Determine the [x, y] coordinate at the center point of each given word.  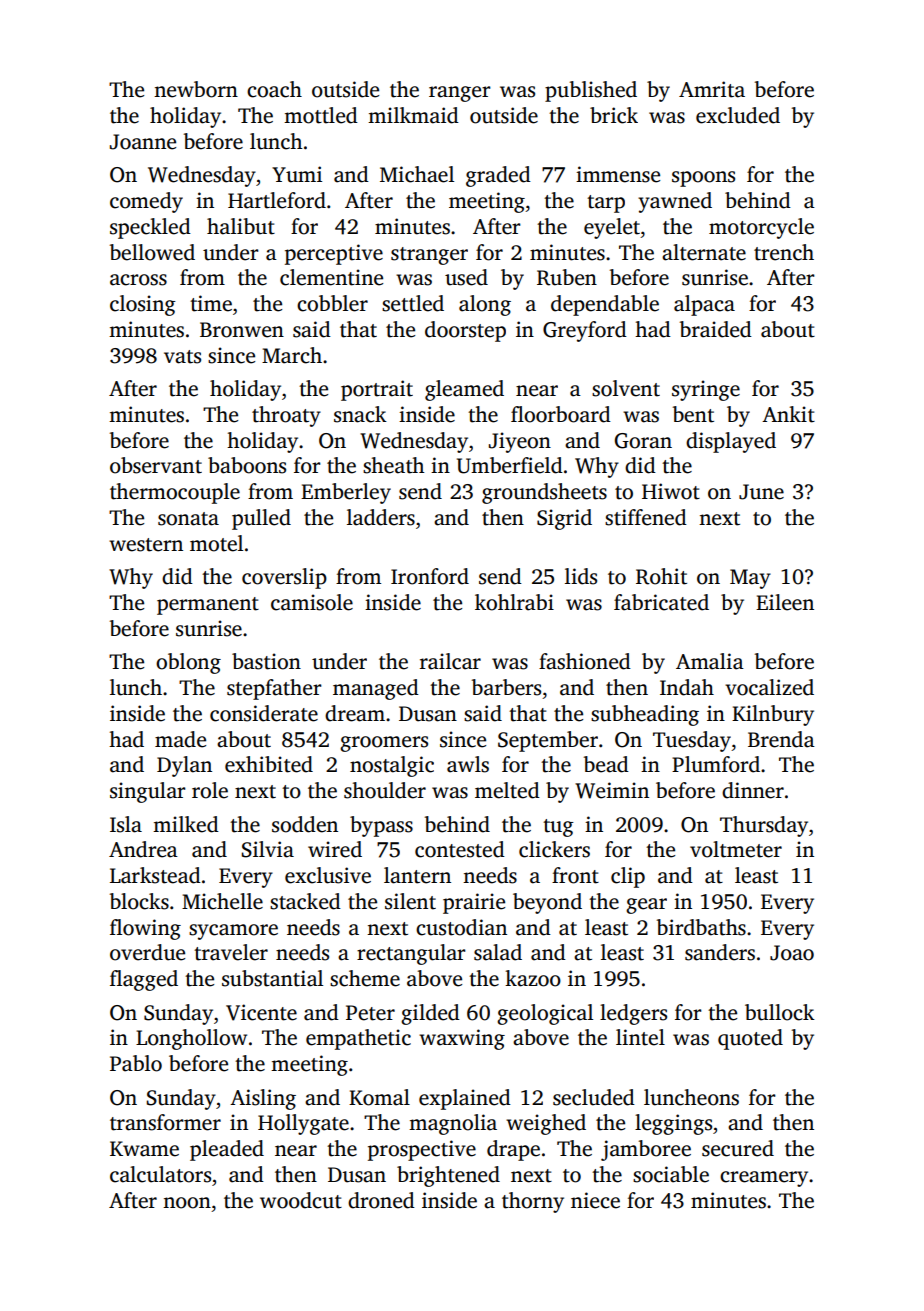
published [591, 91]
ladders [381, 517]
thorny [533, 1202]
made [180, 739]
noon [187, 1203]
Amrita [712, 89]
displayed [731, 442]
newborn [196, 89]
